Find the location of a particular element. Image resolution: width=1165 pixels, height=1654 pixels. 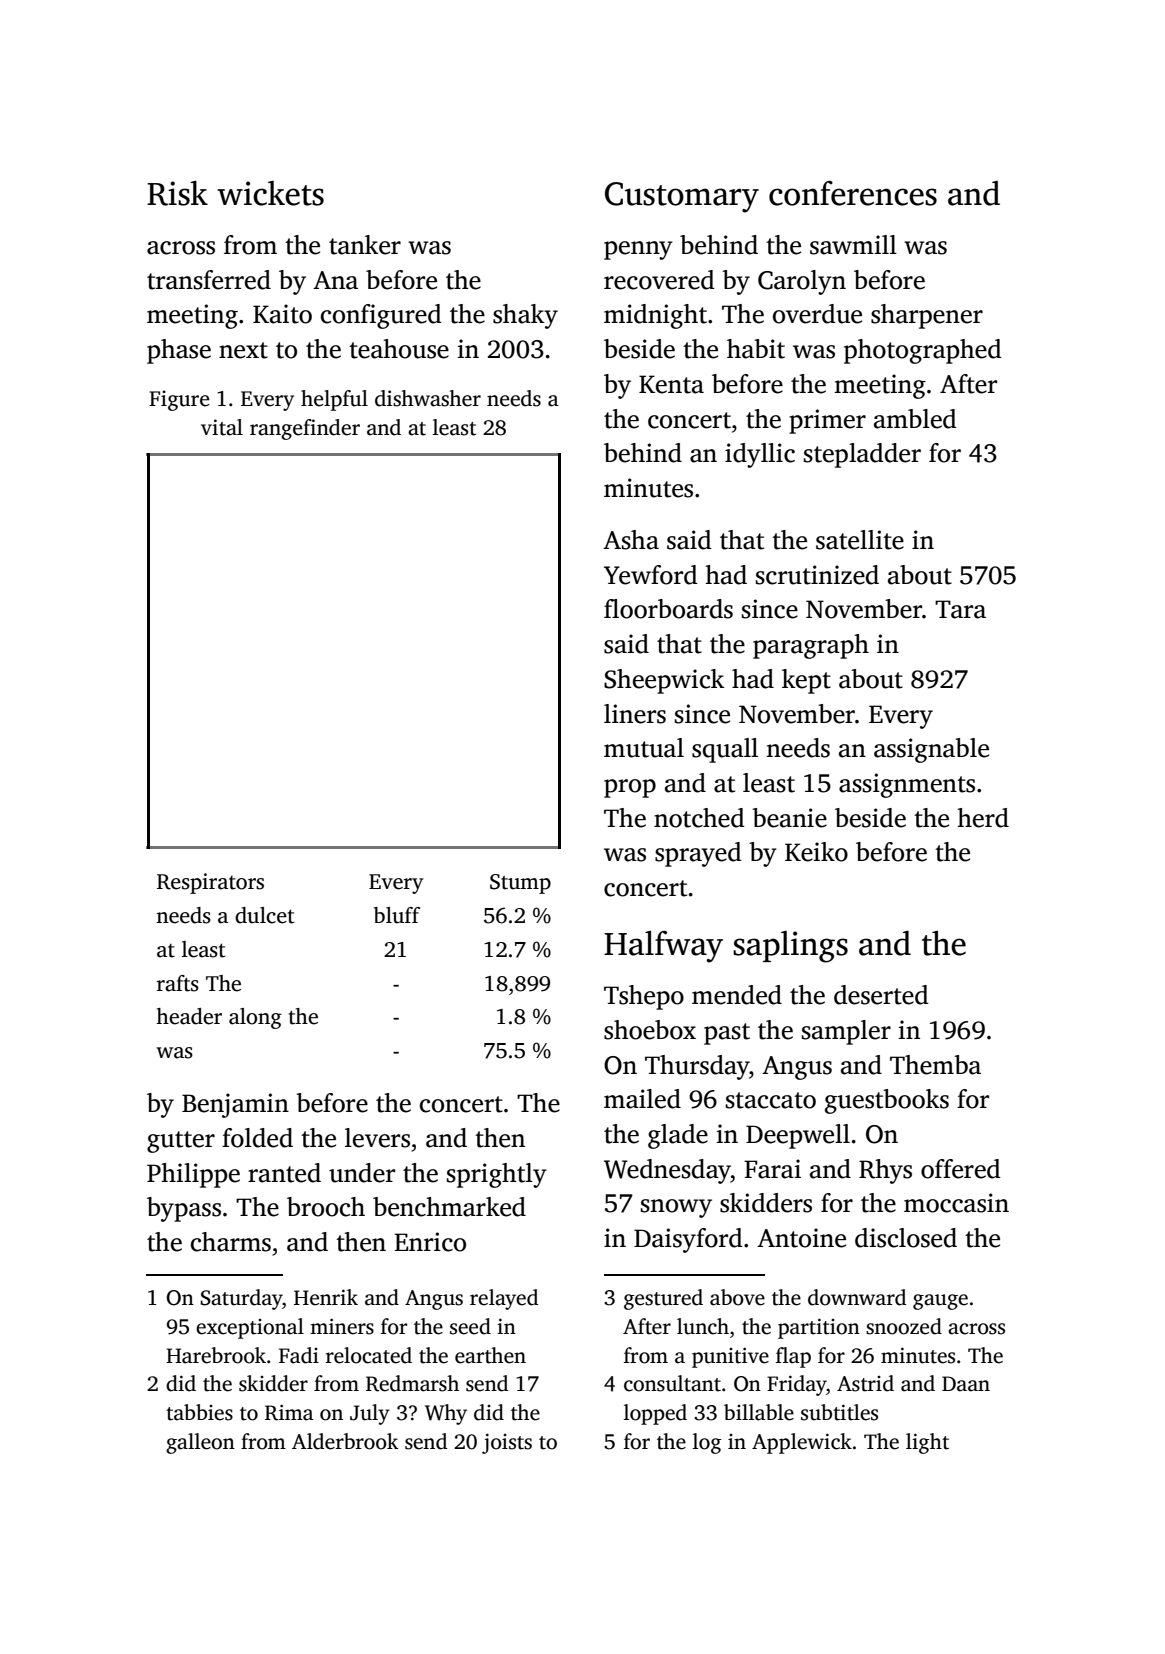

Harebrook is located at coordinates (216, 1355).
